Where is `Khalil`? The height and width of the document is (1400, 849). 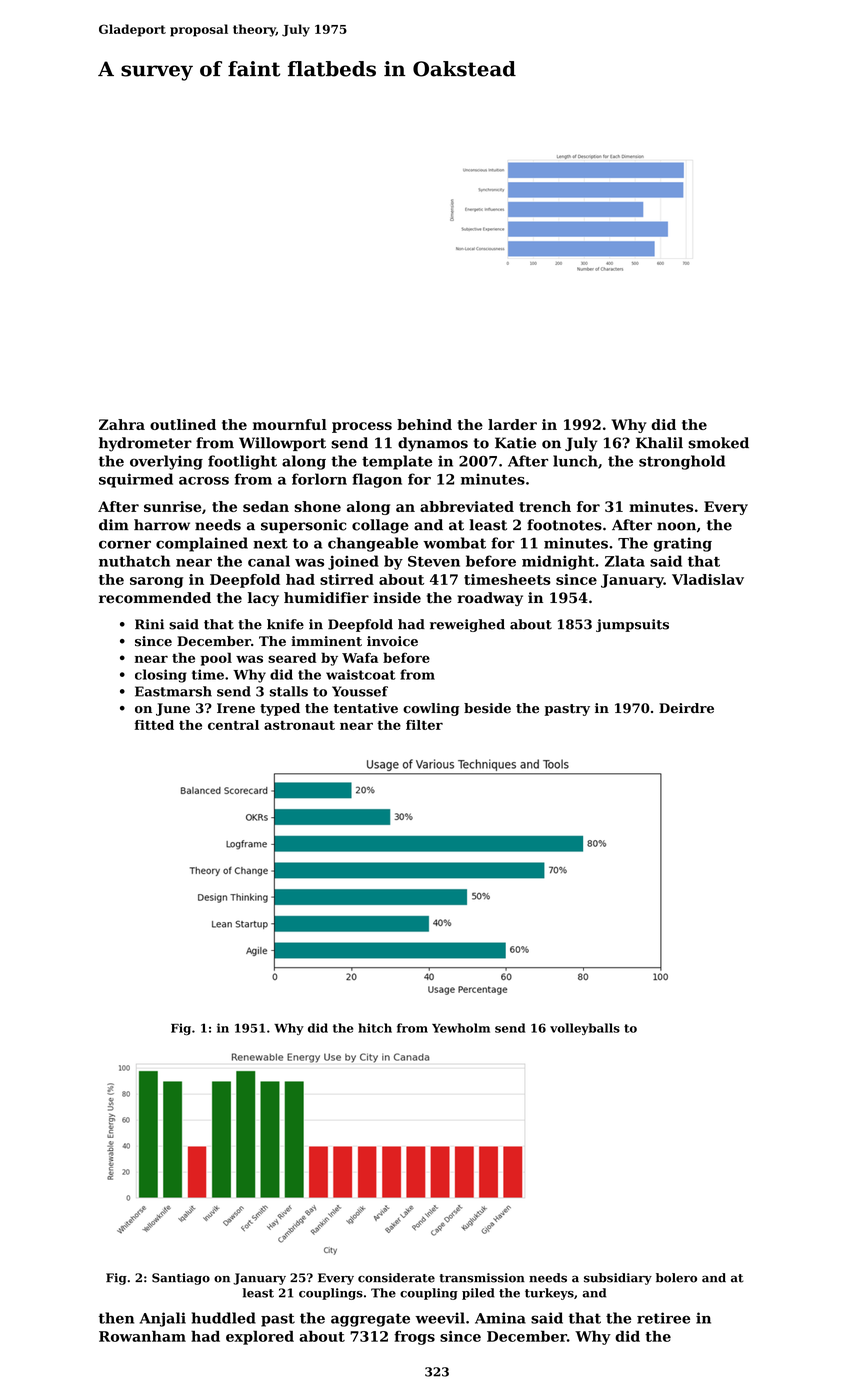 Khalil is located at coordinates (659, 443).
